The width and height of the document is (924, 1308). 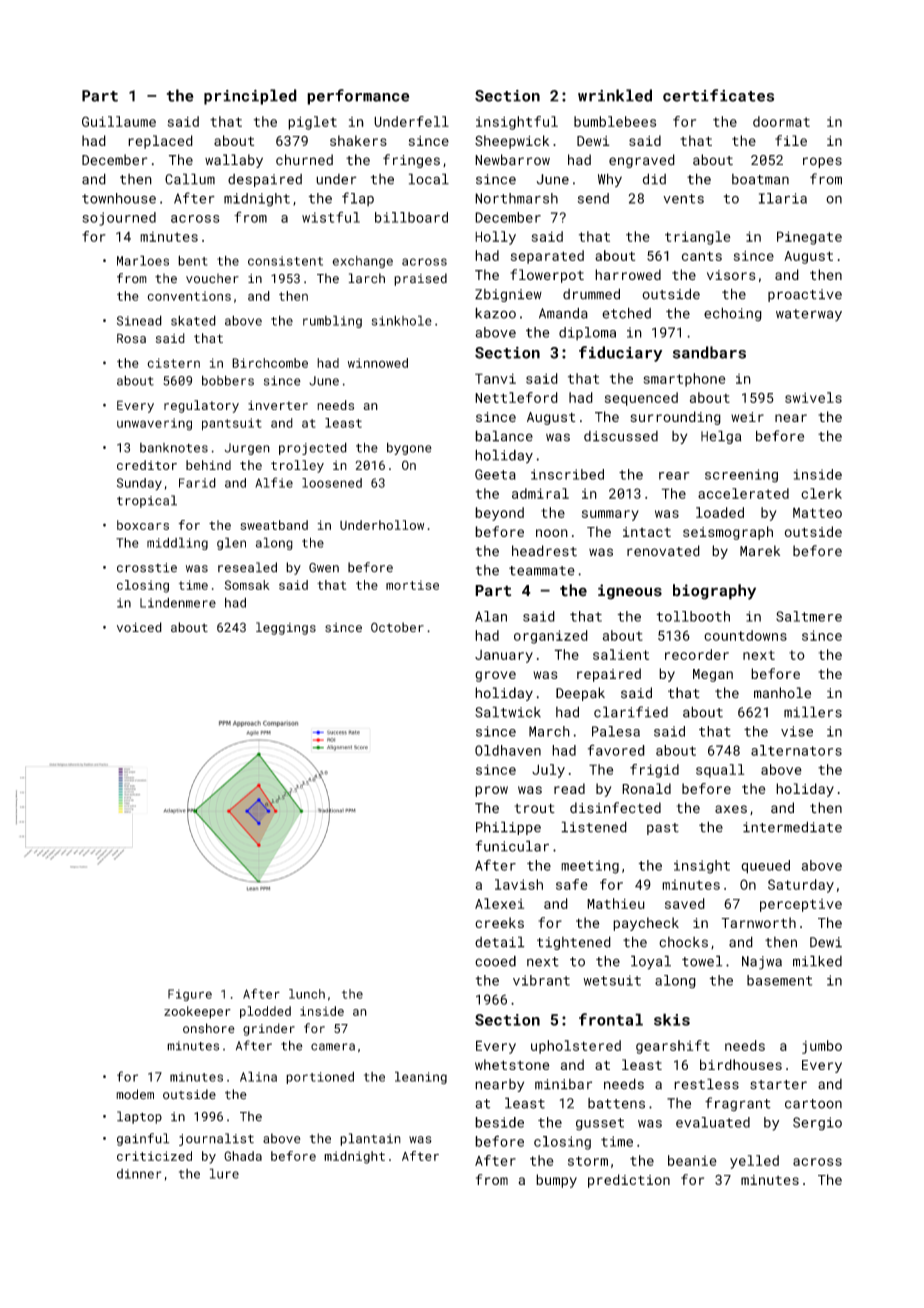 I want to click on vibrant, so click(x=541, y=980).
